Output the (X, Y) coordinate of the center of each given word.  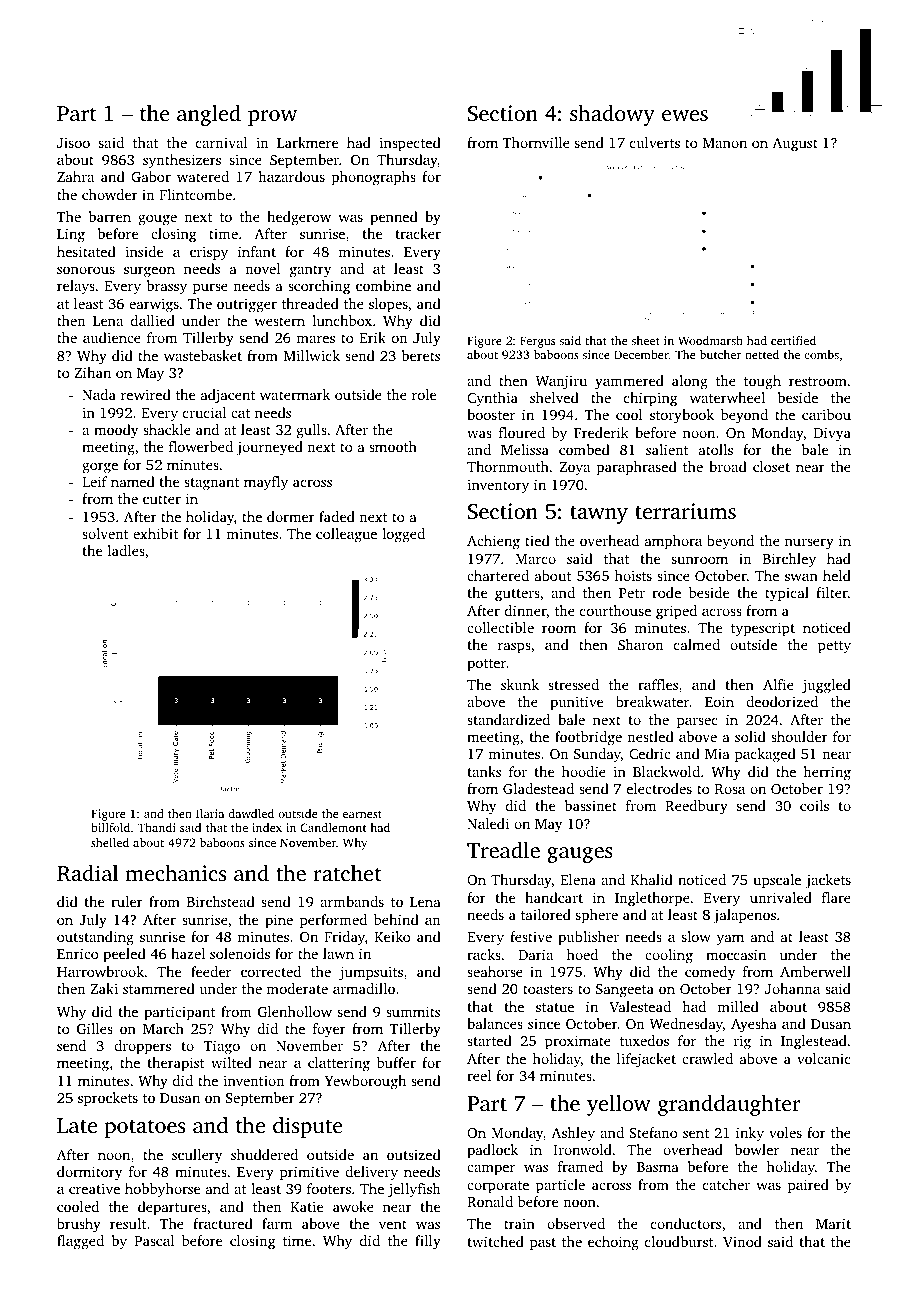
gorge (100, 468)
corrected (271, 971)
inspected (410, 144)
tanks (484, 771)
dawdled (251, 813)
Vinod (742, 1241)
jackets (828, 881)
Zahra (75, 176)
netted (762, 354)
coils (814, 805)
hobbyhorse (162, 1190)
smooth (393, 446)
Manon (725, 143)
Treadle (503, 850)
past (543, 1244)
